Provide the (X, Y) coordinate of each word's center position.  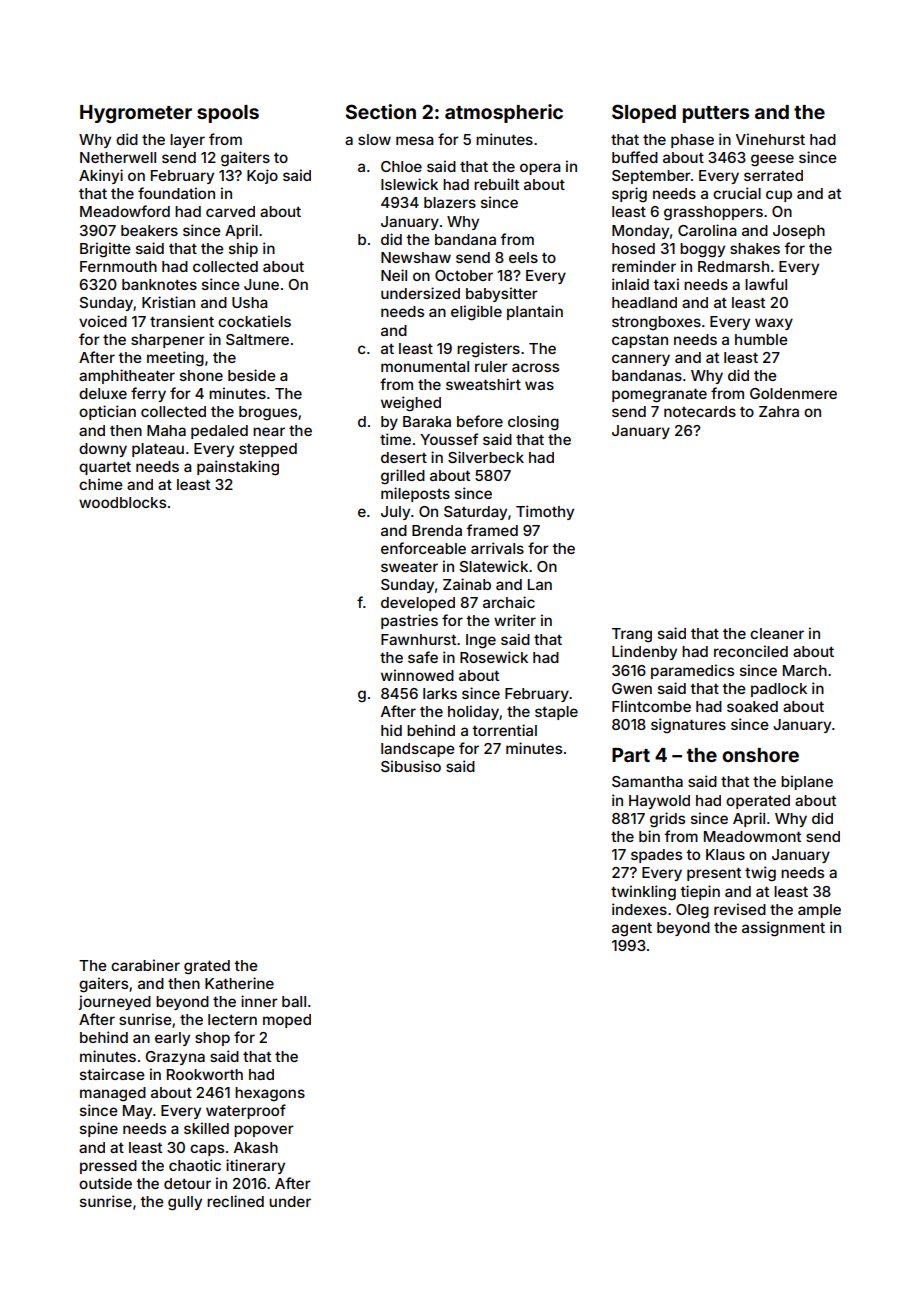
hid (391, 730)
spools (228, 114)
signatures (688, 726)
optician (107, 412)
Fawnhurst (418, 639)
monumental (425, 366)
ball (294, 1001)
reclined (235, 1201)
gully (185, 1203)
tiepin (700, 892)
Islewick (409, 184)
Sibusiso (411, 766)
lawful (766, 284)
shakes (755, 248)
